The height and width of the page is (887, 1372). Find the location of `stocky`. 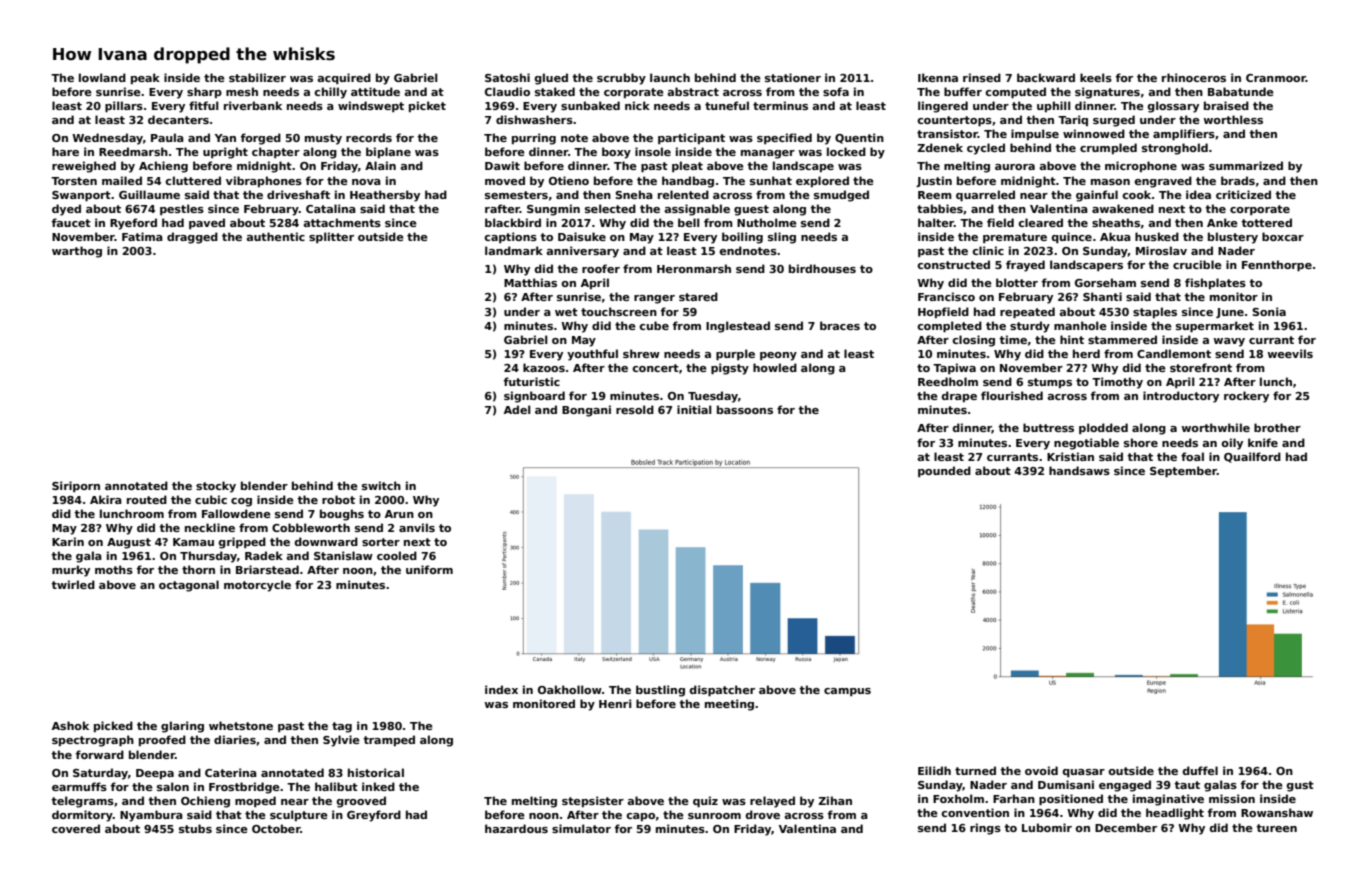

stocky is located at coordinates (216, 487).
